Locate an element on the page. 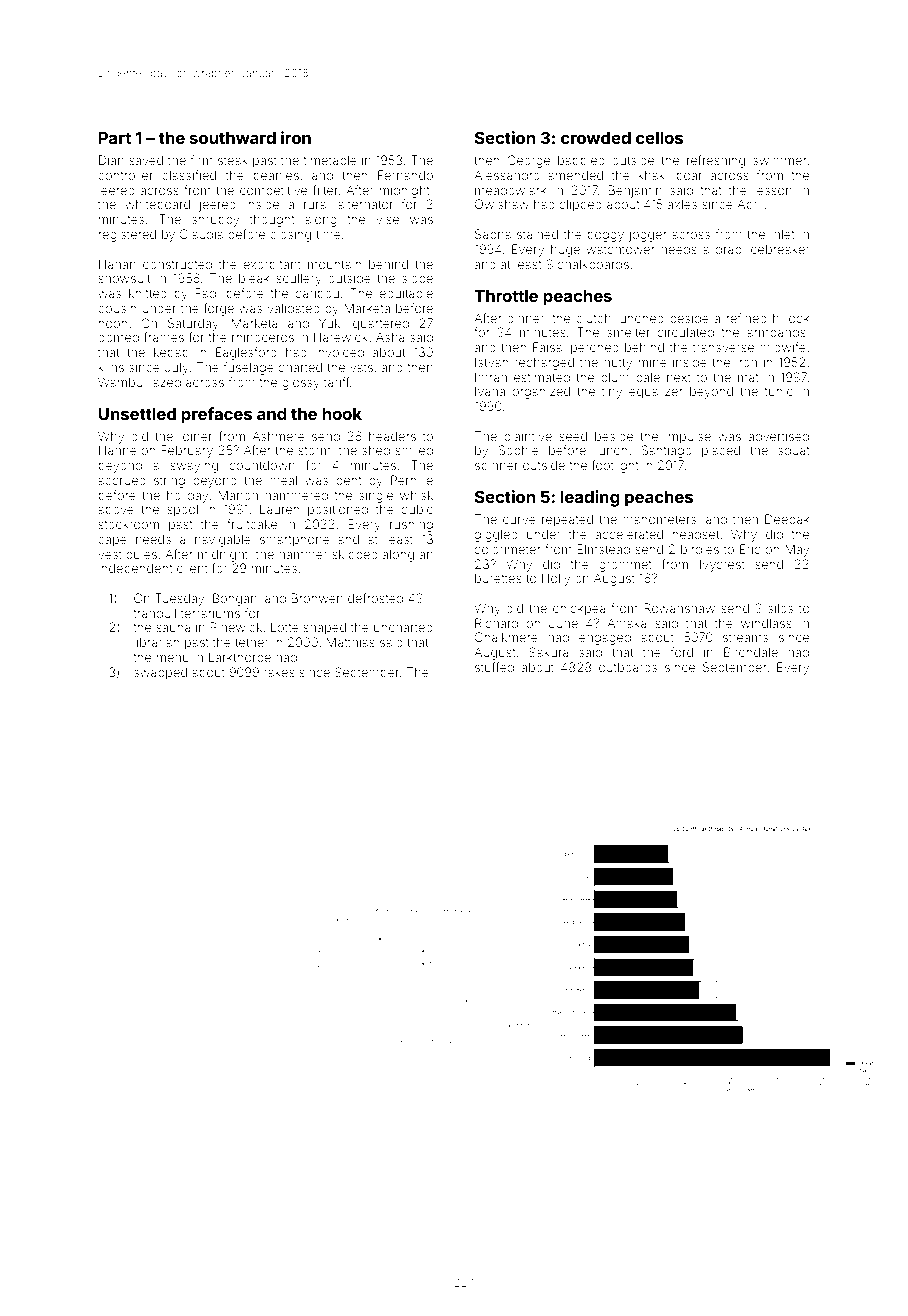 Image resolution: width=908 pixels, height=1316 pixels. smelter is located at coordinates (628, 332).
